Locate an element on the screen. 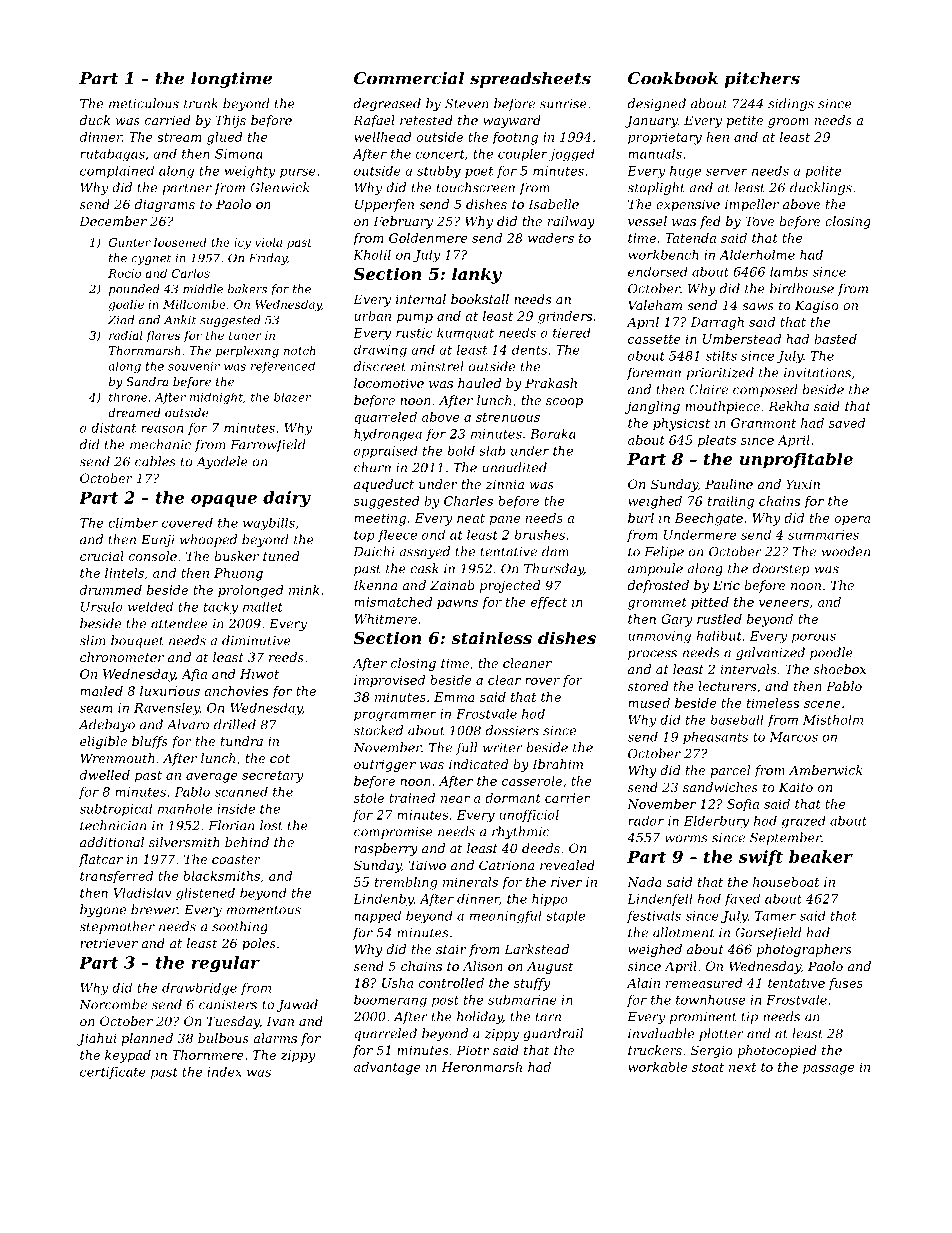 This screenshot has height=1233, width=952. scanned is located at coordinates (241, 792).
